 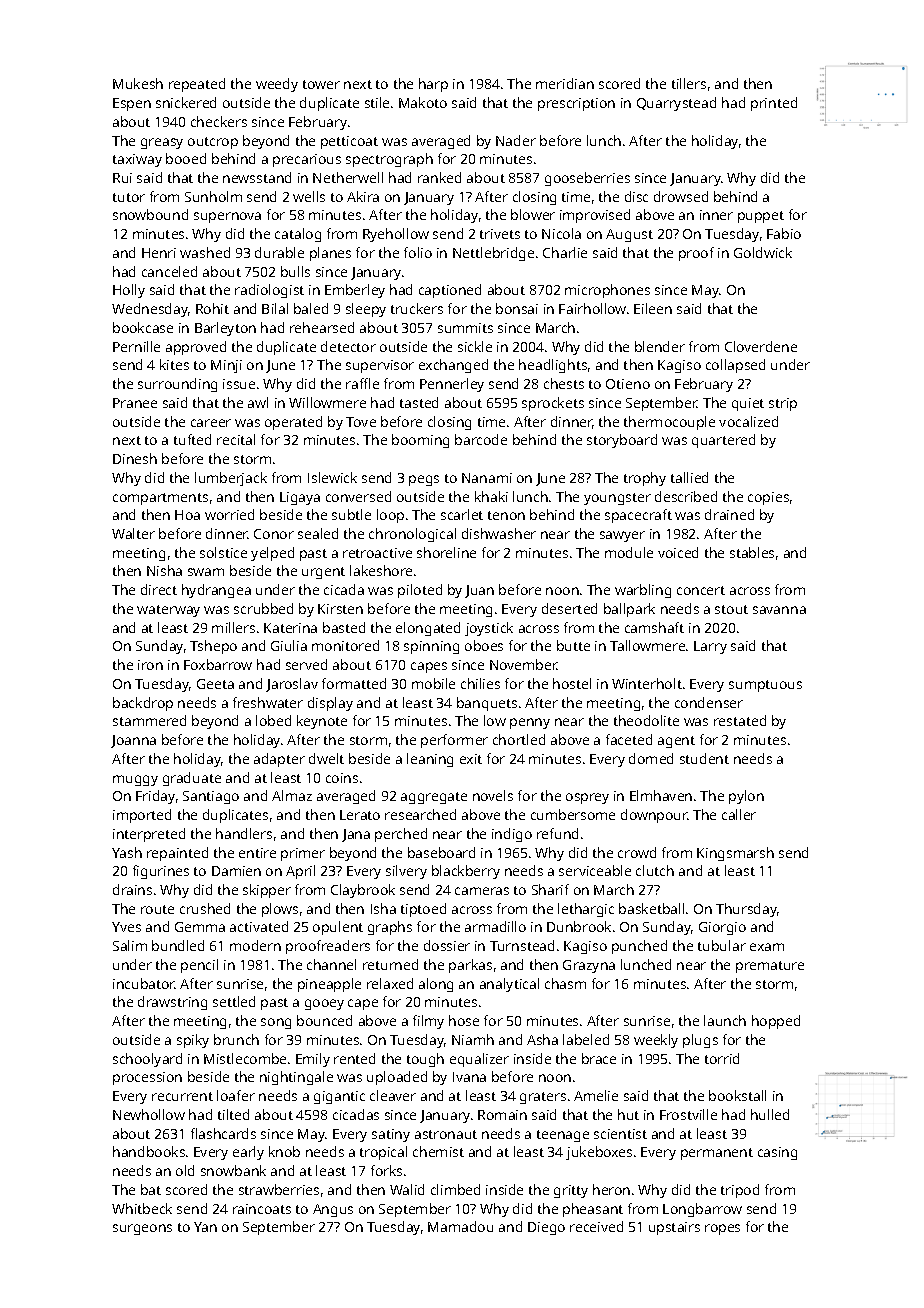 What do you see at coordinates (132, 104) in the document?
I see `Espen` at bounding box center [132, 104].
